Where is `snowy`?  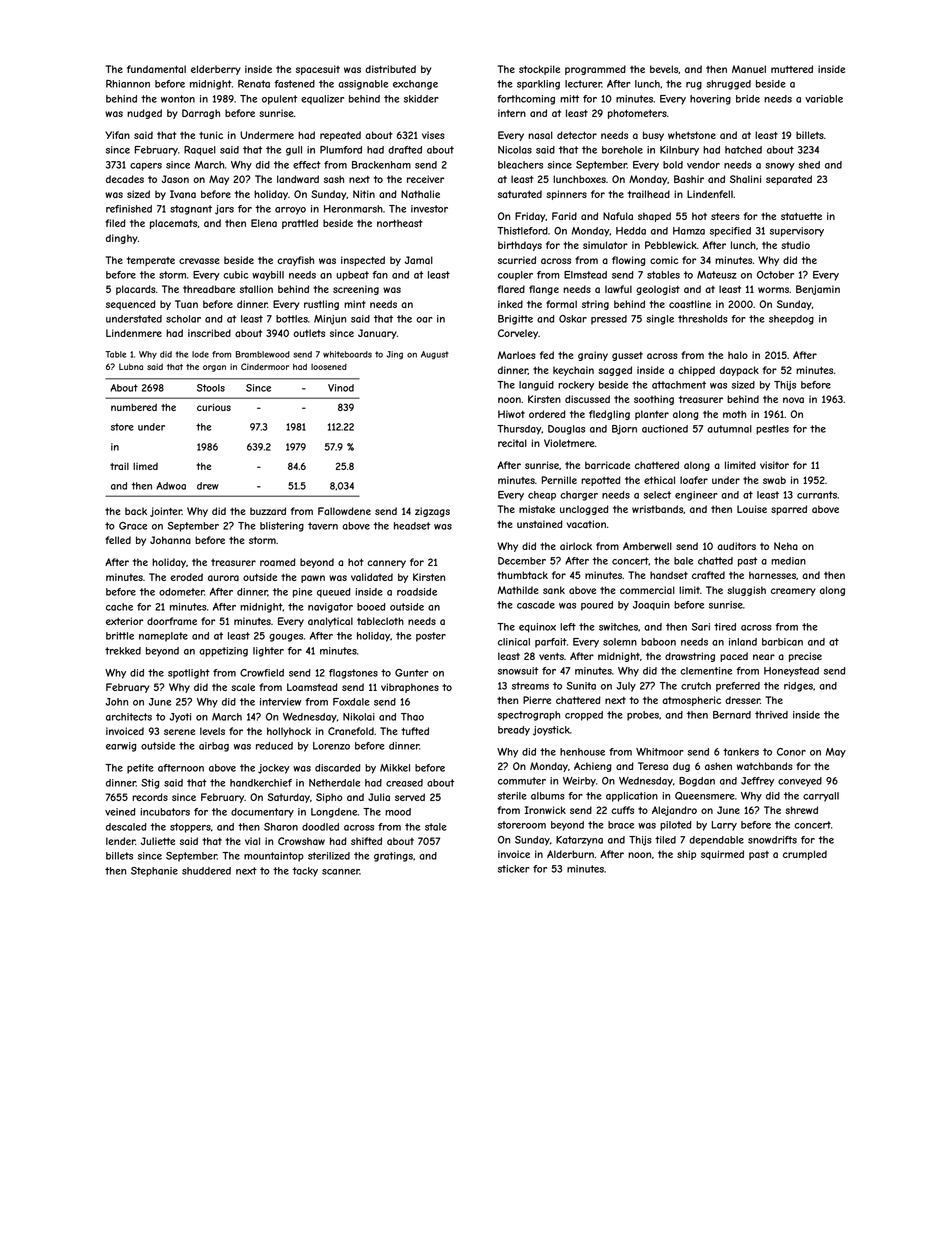
snowy is located at coordinates (780, 167).
